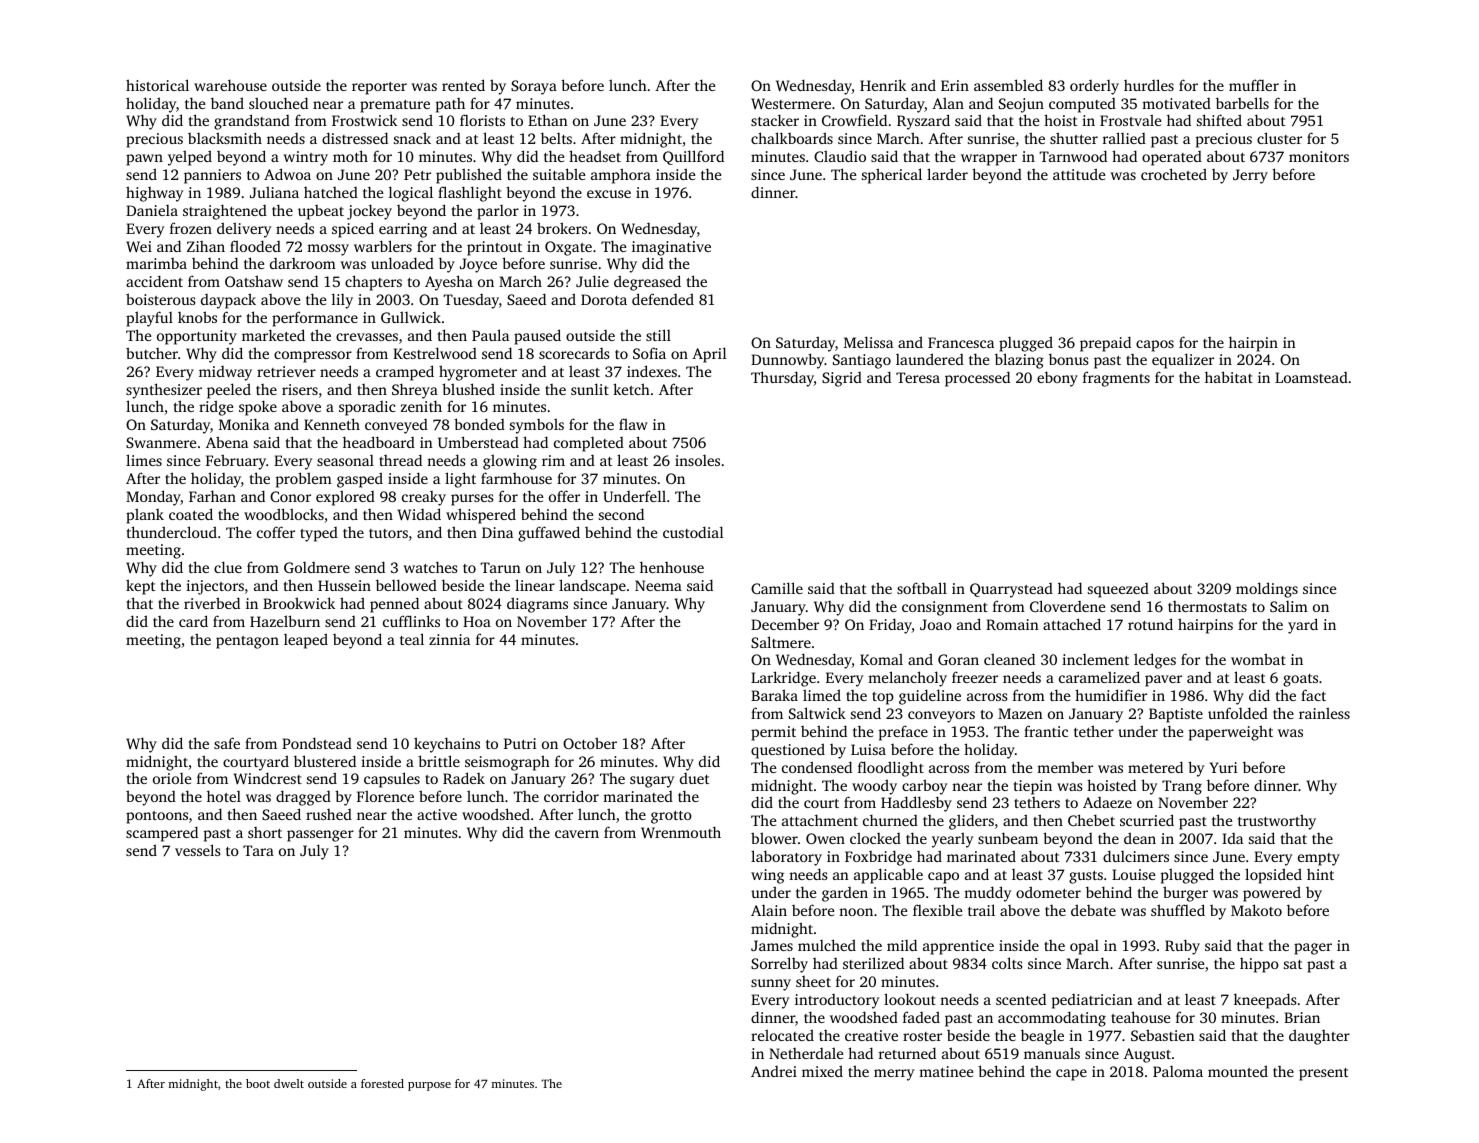 The width and height of the screenshot is (1479, 1143). What do you see at coordinates (329, 814) in the screenshot?
I see `rushed` at bounding box center [329, 814].
